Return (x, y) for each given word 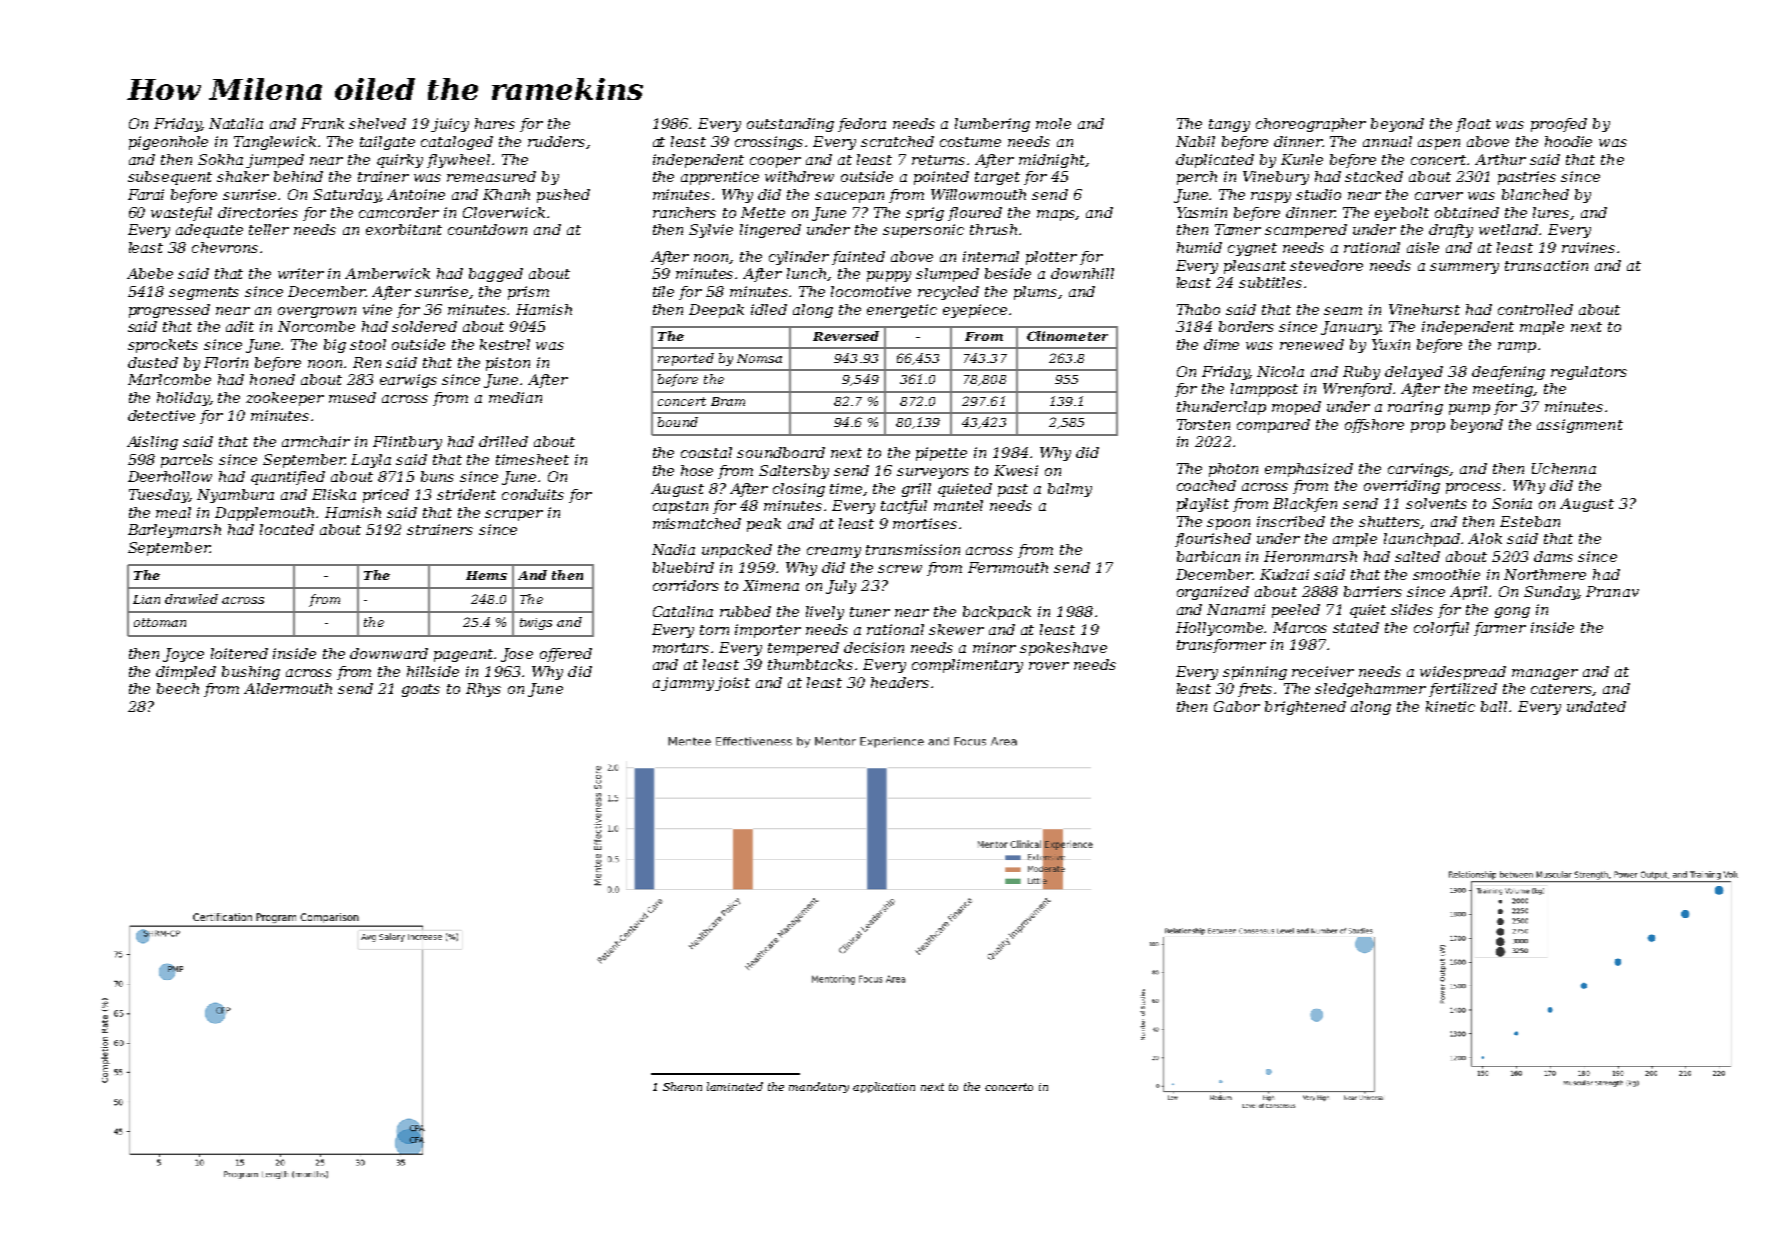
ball (1494, 706)
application (884, 1087)
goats (421, 690)
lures (1551, 212)
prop (1428, 427)
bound (678, 422)
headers (900, 682)
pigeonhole (168, 143)
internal (991, 256)
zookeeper (285, 399)
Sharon (682, 1086)
